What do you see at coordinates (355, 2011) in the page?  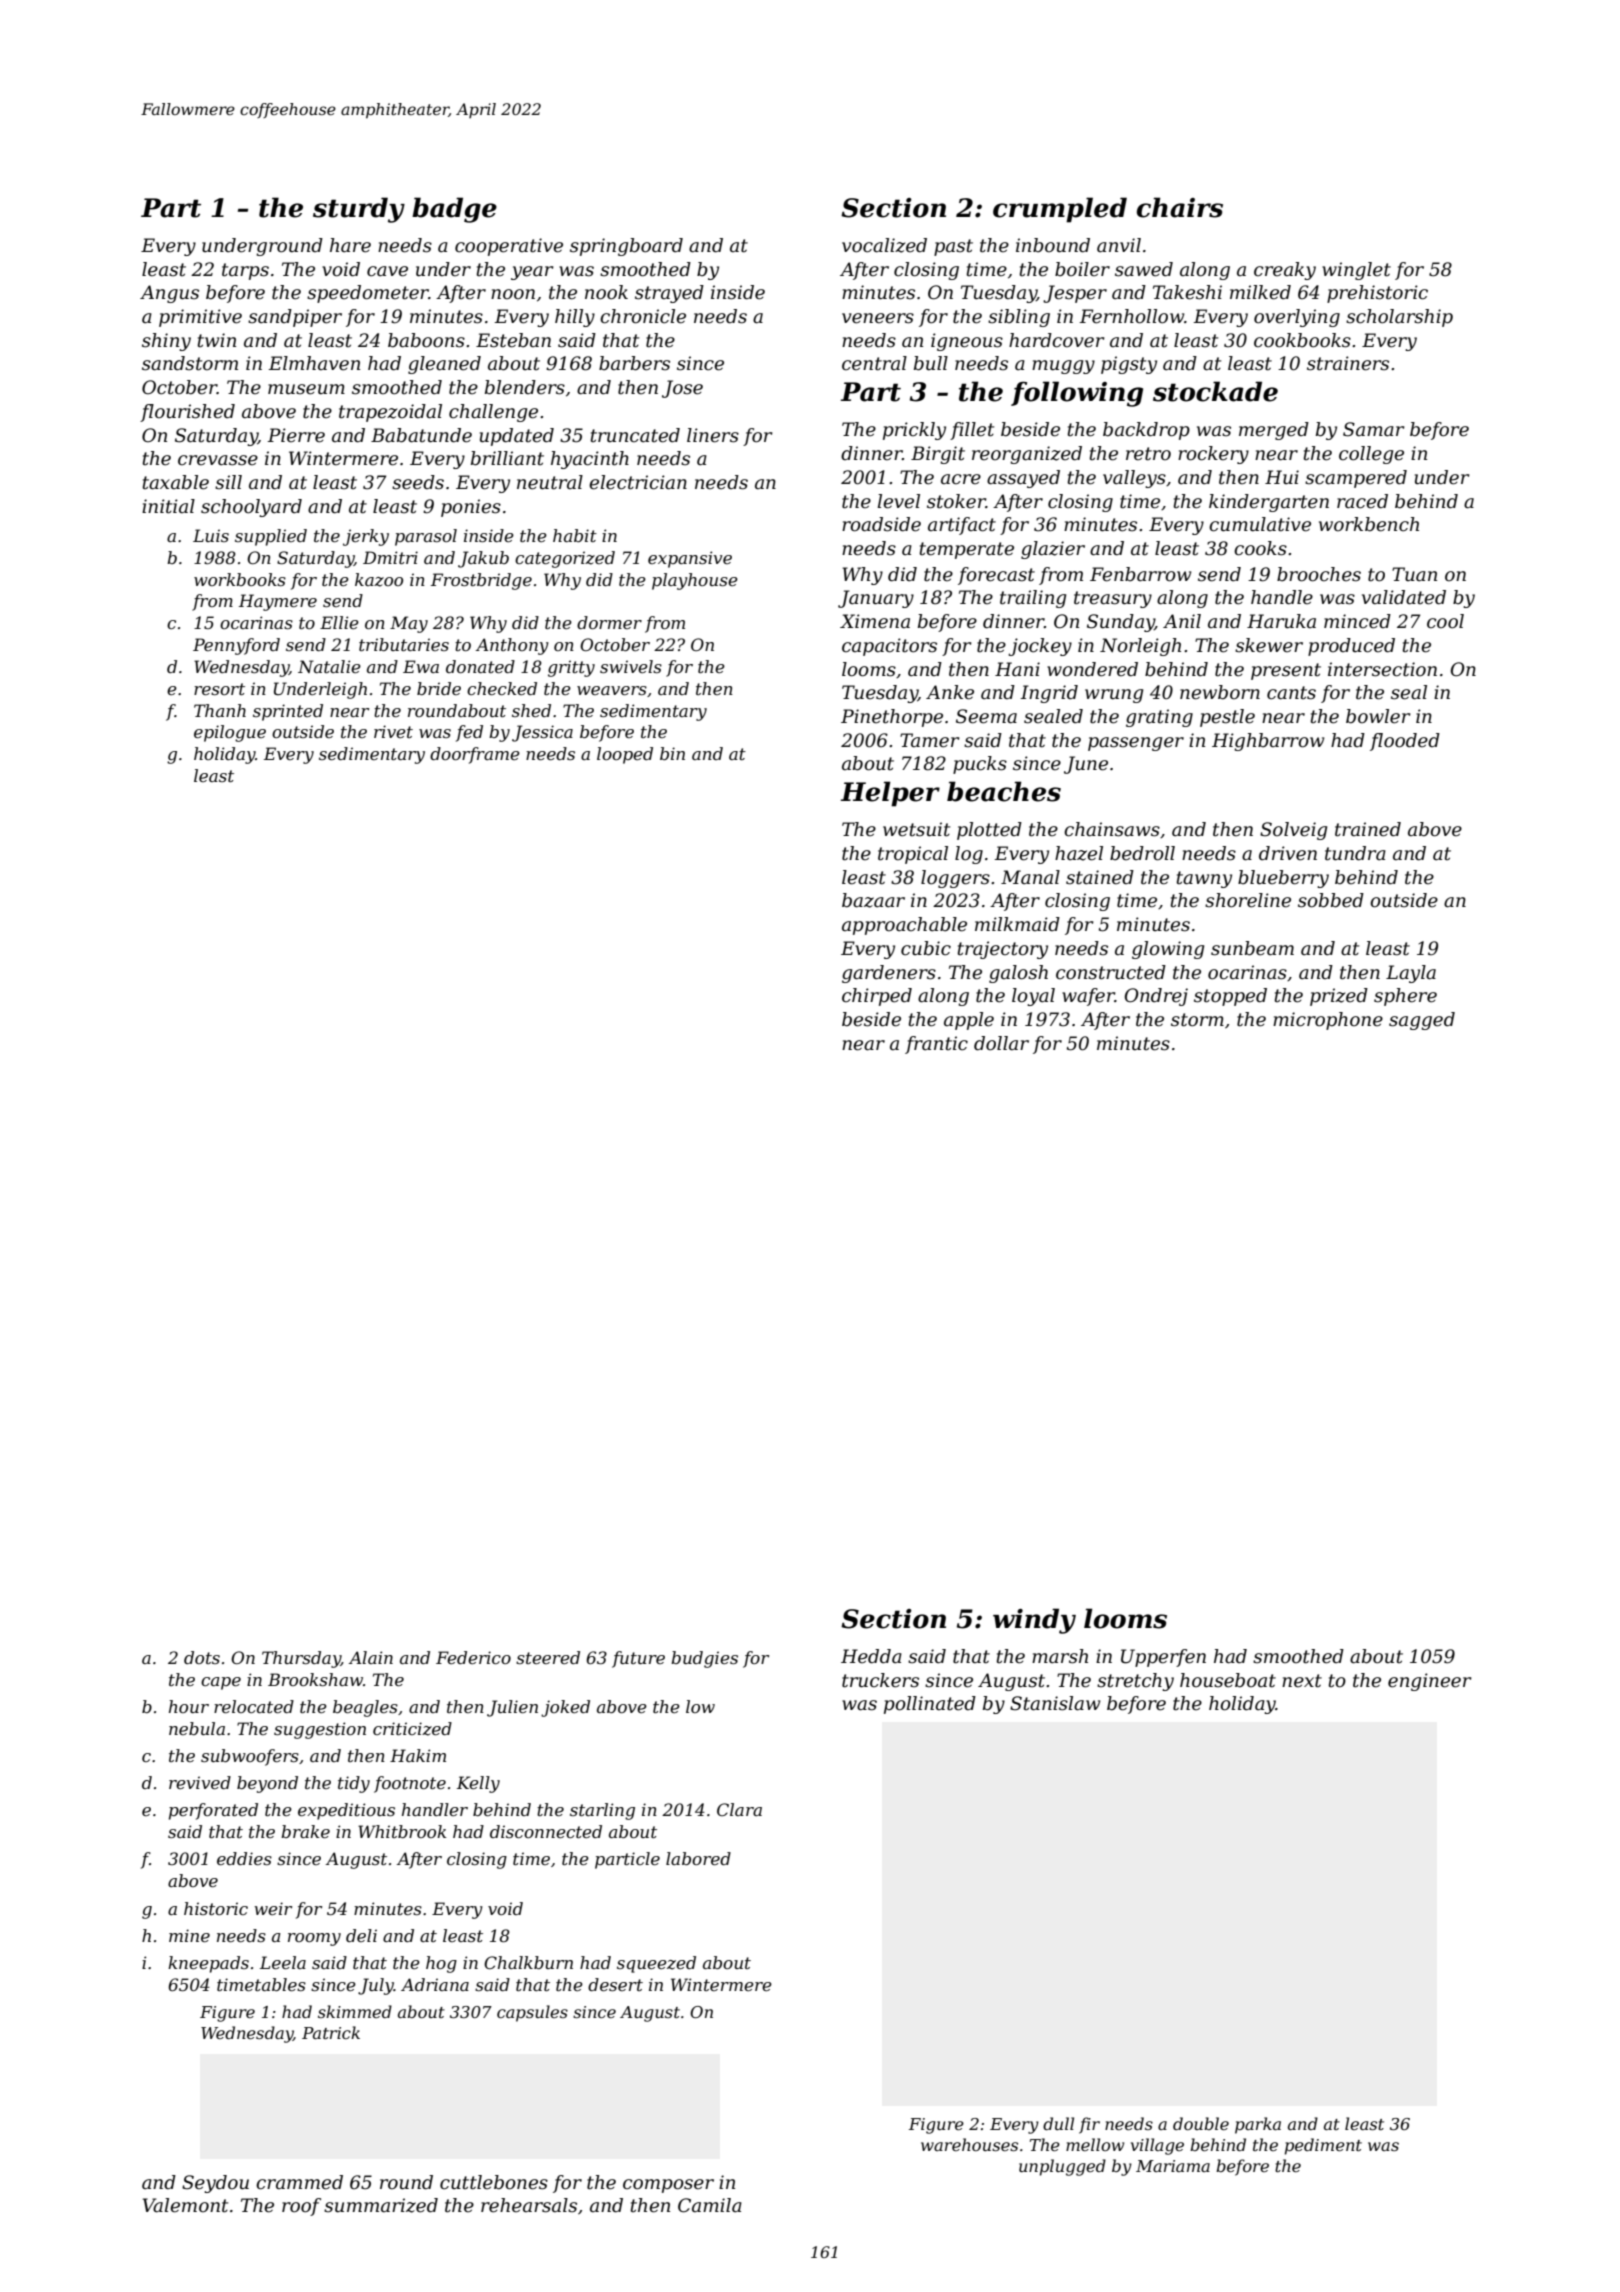 I see `skimmed` at bounding box center [355, 2011].
